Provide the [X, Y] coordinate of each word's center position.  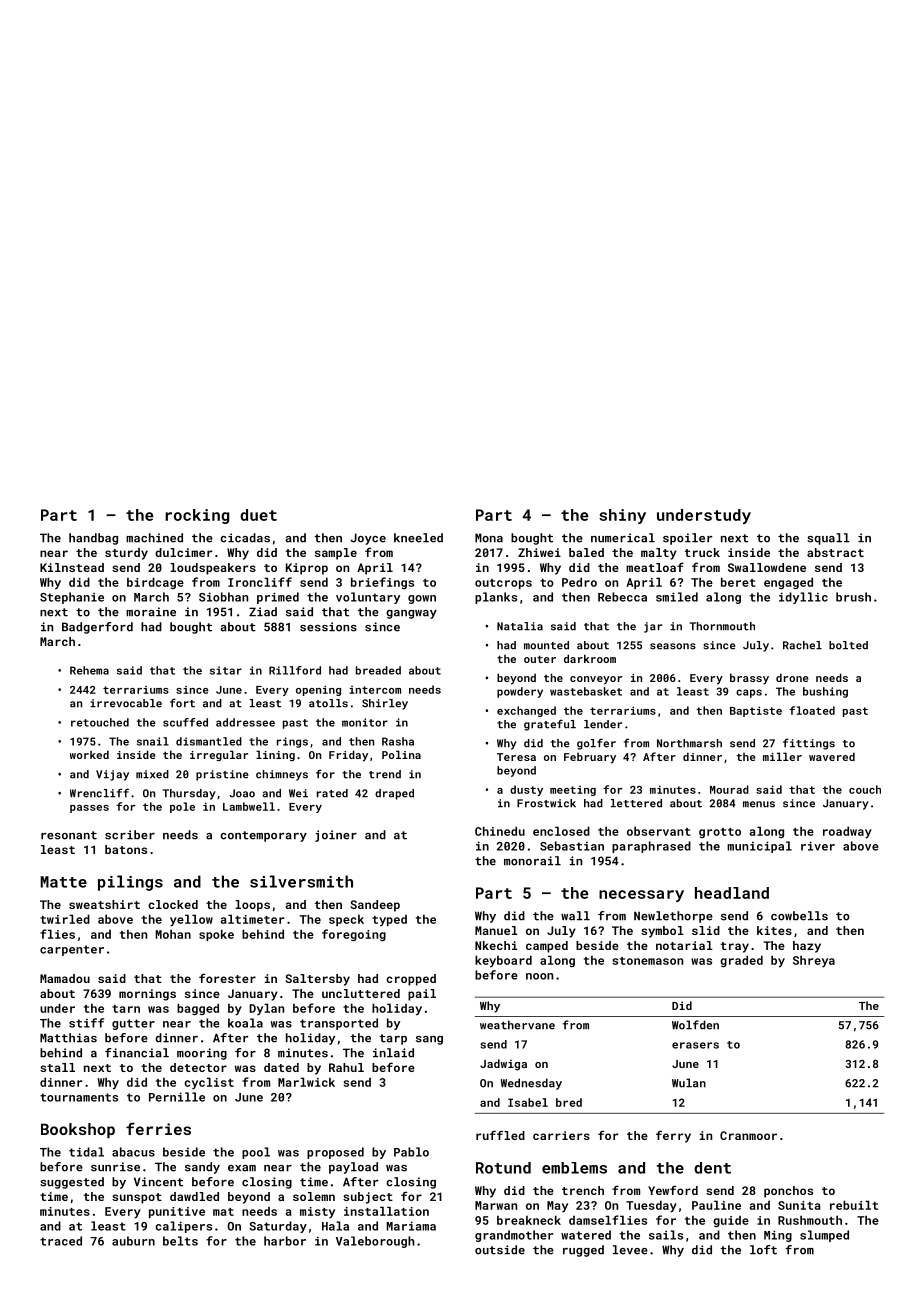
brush [853, 597]
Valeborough [375, 1242]
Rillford [295, 670]
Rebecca [622, 597]
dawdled [194, 1196]
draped [394, 794]
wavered [832, 756]
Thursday [189, 794]
